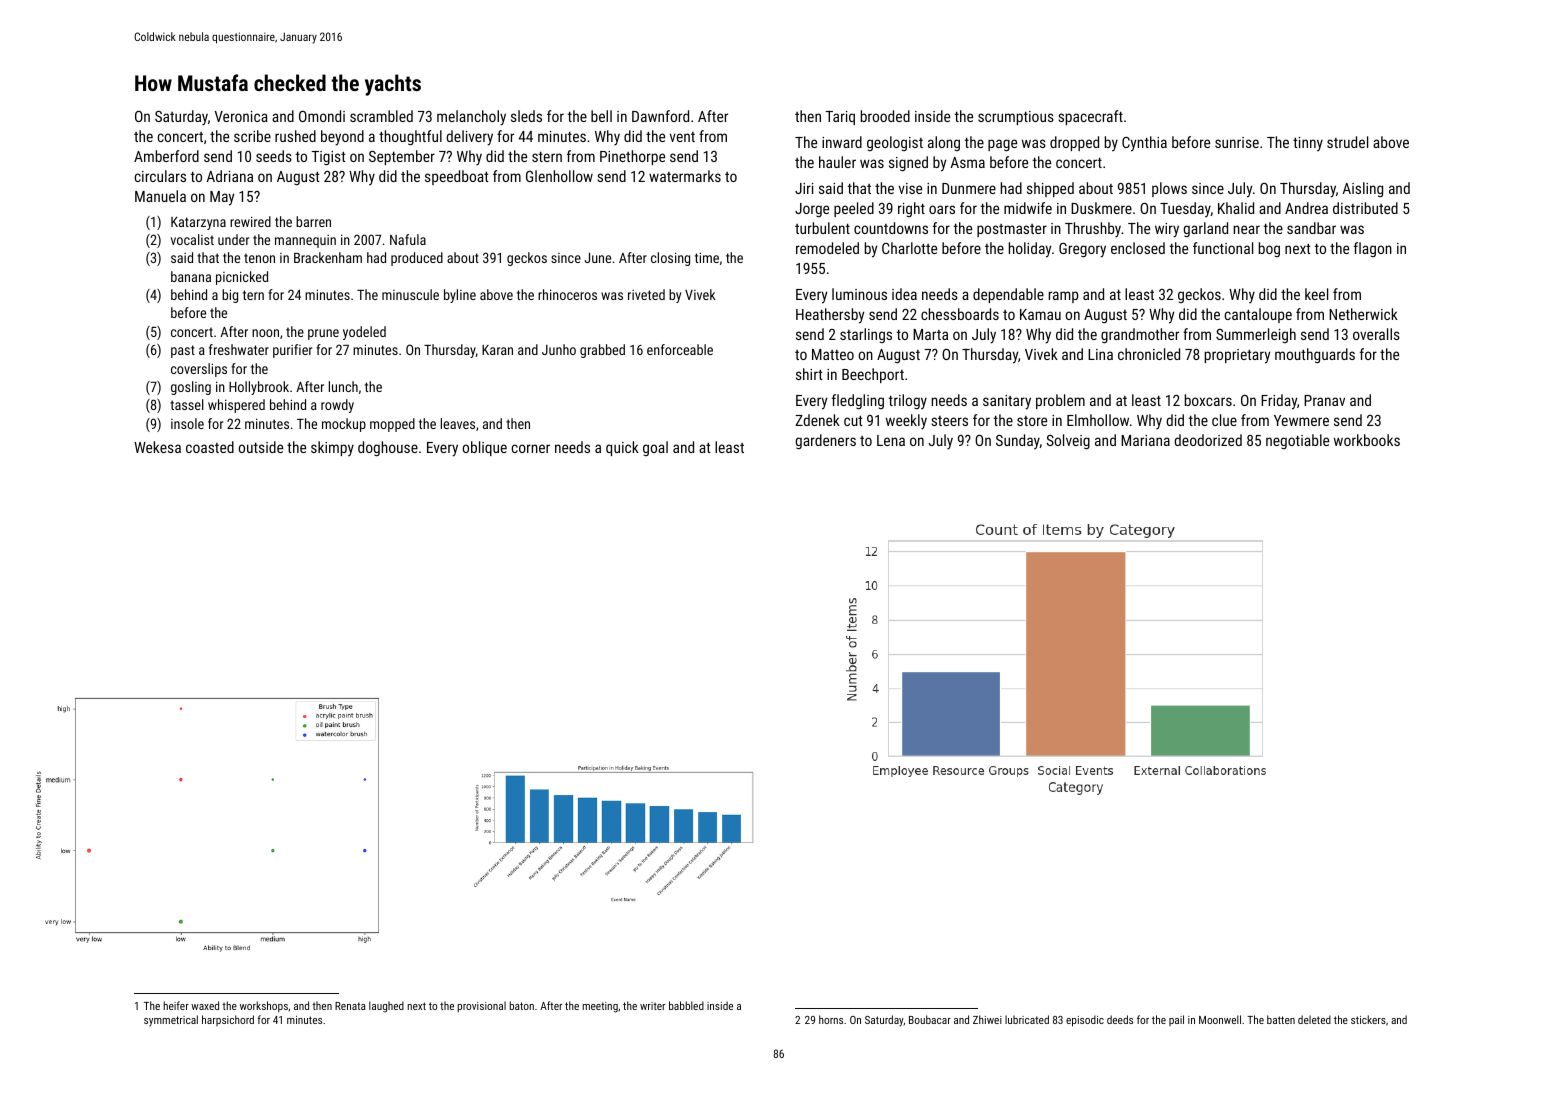 Image resolution: width=1546 pixels, height=1093 pixels. What do you see at coordinates (230, 296) in the screenshot?
I see `big` at bounding box center [230, 296].
